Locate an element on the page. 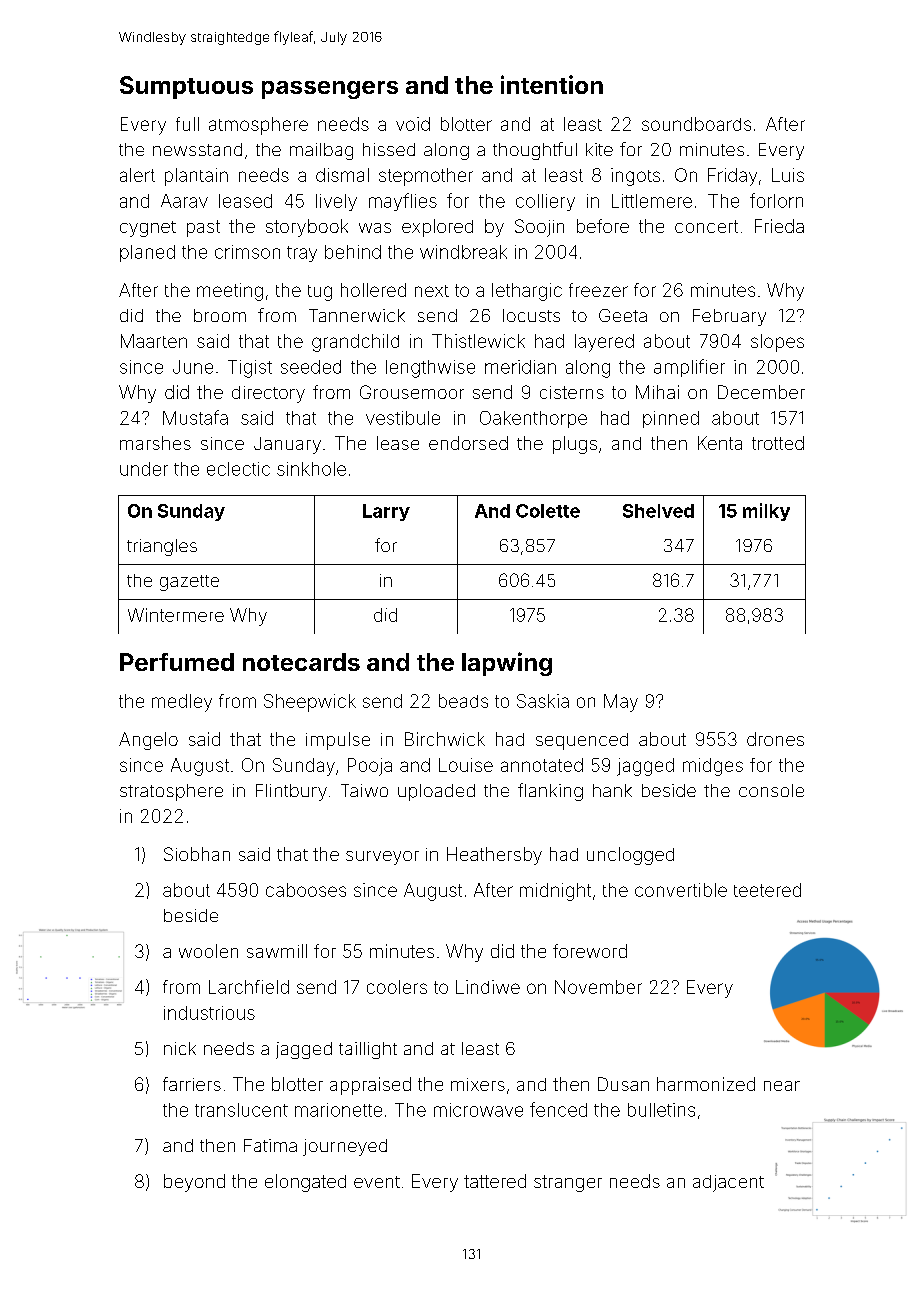 Image resolution: width=924 pixels, height=1308 pixels. forlorn is located at coordinates (776, 200).
